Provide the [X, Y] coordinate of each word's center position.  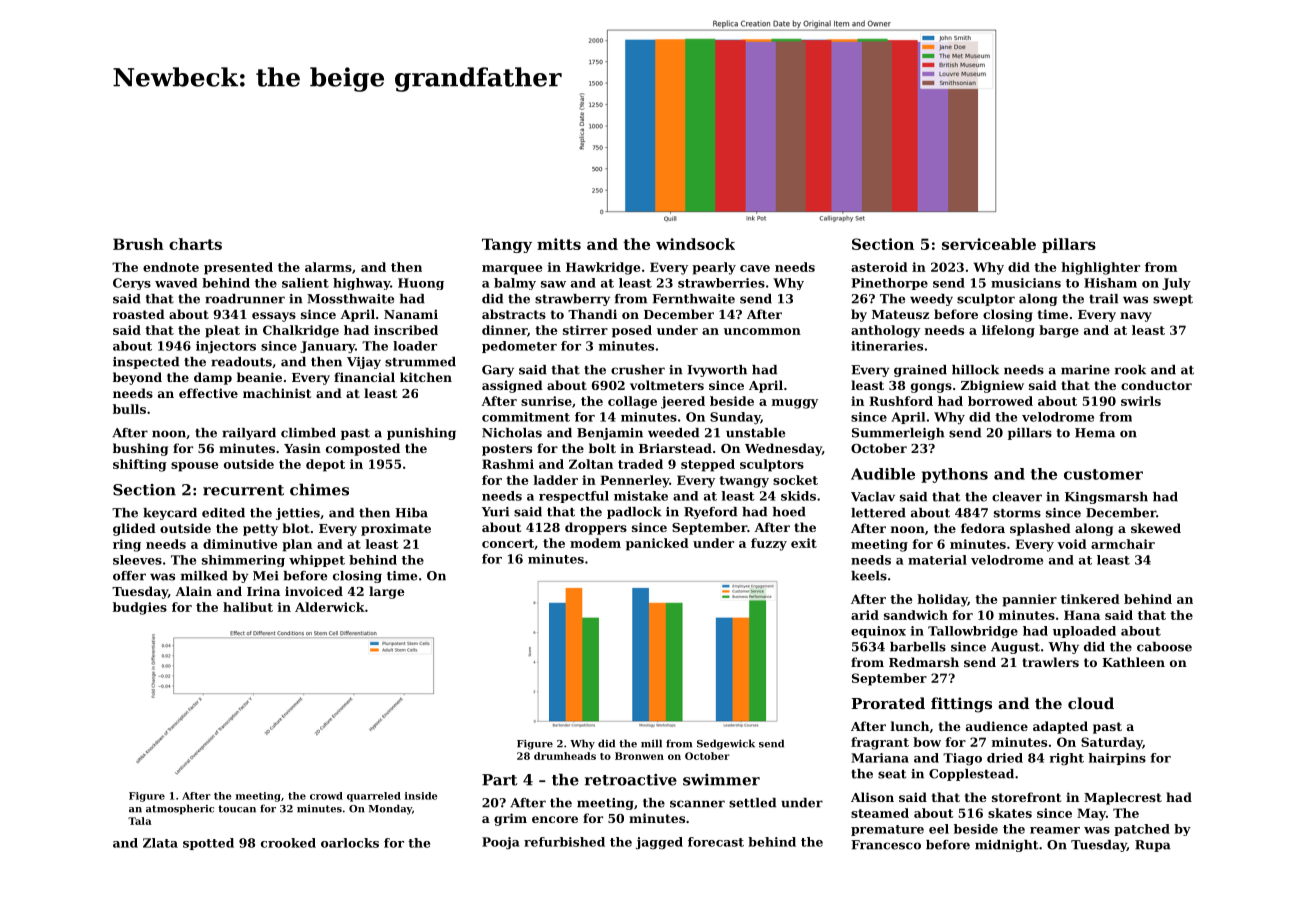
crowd [326, 796]
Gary [498, 371]
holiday [942, 600]
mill [651, 743]
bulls [129, 409]
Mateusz [900, 314]
